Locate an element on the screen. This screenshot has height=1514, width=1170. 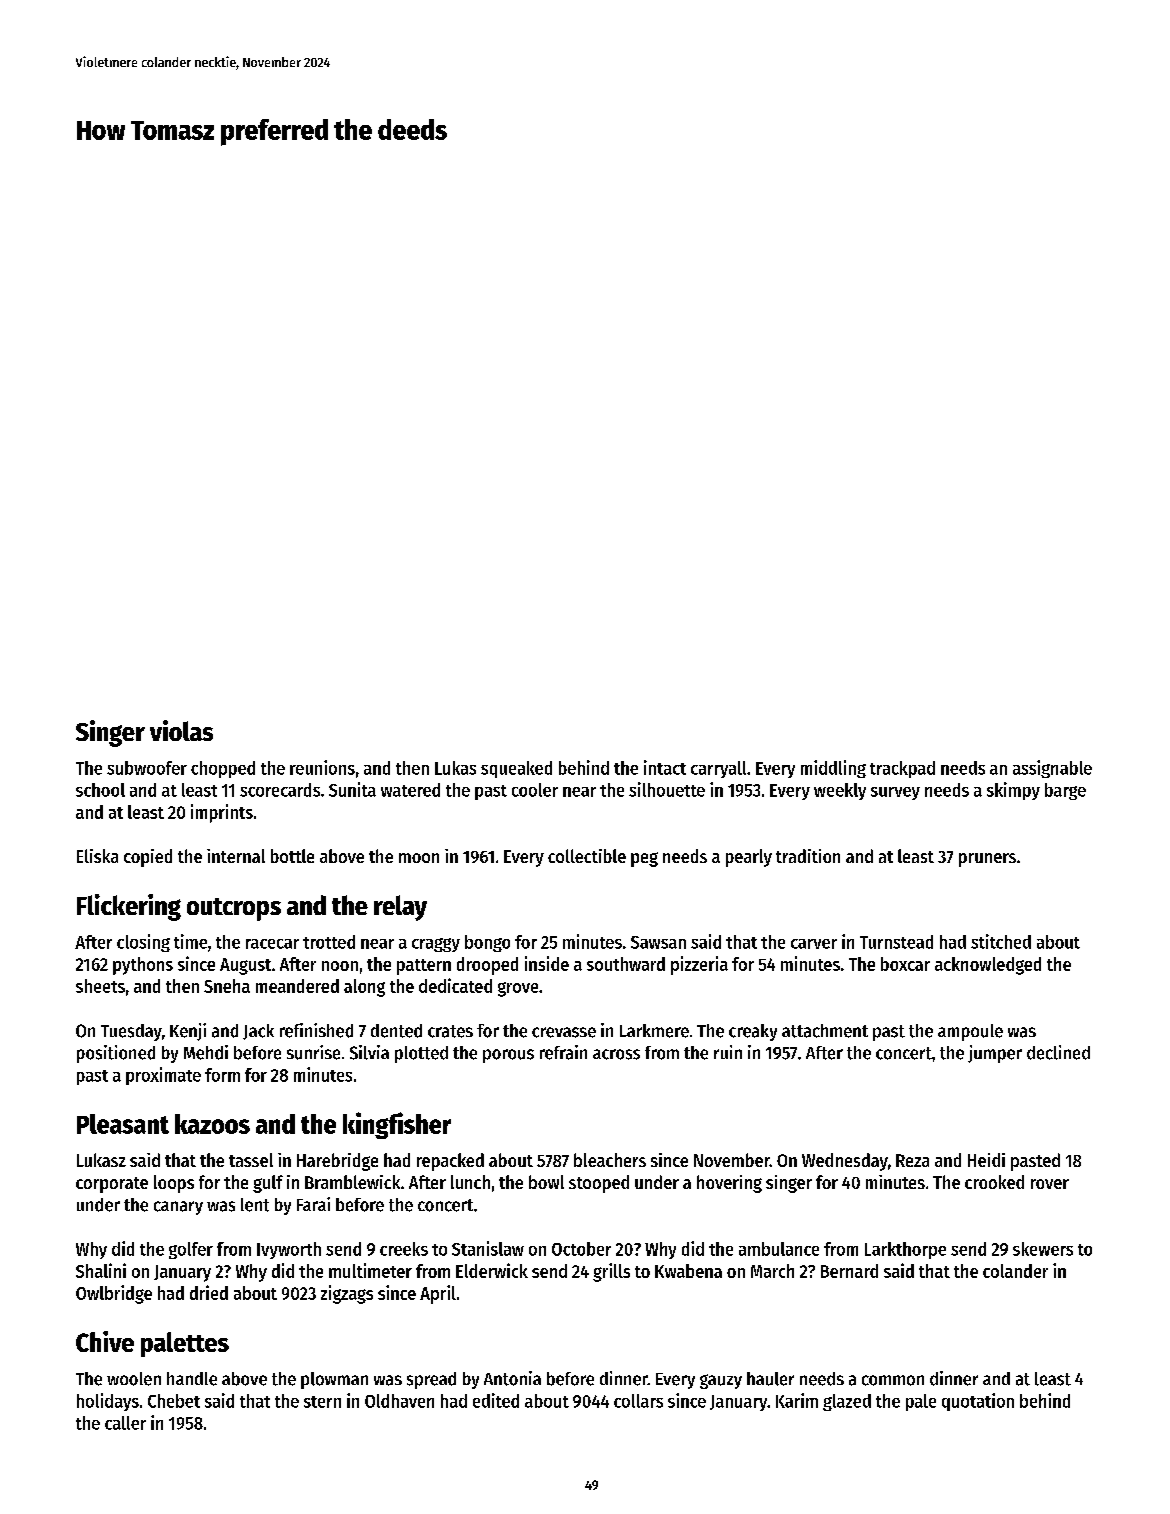
Reza is located at coordinates (912, 1160).
